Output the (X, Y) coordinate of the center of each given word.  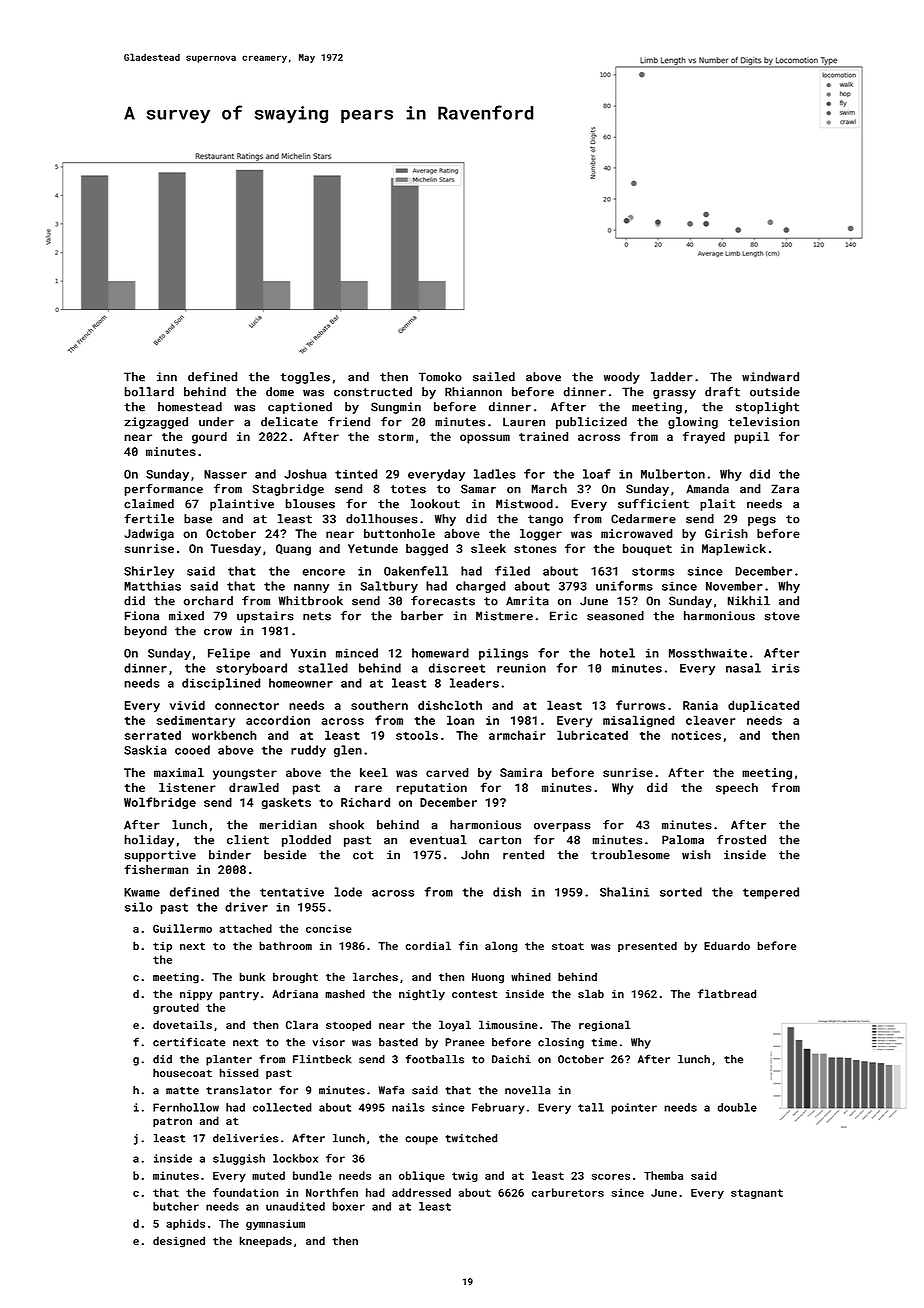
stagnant (757, 1194)
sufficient (653, 504)
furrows (640, 705)
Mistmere (504, 616)
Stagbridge (288, 490)
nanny (311, 588)
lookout (435, 504)
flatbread (727, 993)
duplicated (763, 706)
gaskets (286, 803)
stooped (348, 1026)
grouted (176, 1008)
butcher (176, 1206)
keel (374, 772)
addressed (421, 1192)
